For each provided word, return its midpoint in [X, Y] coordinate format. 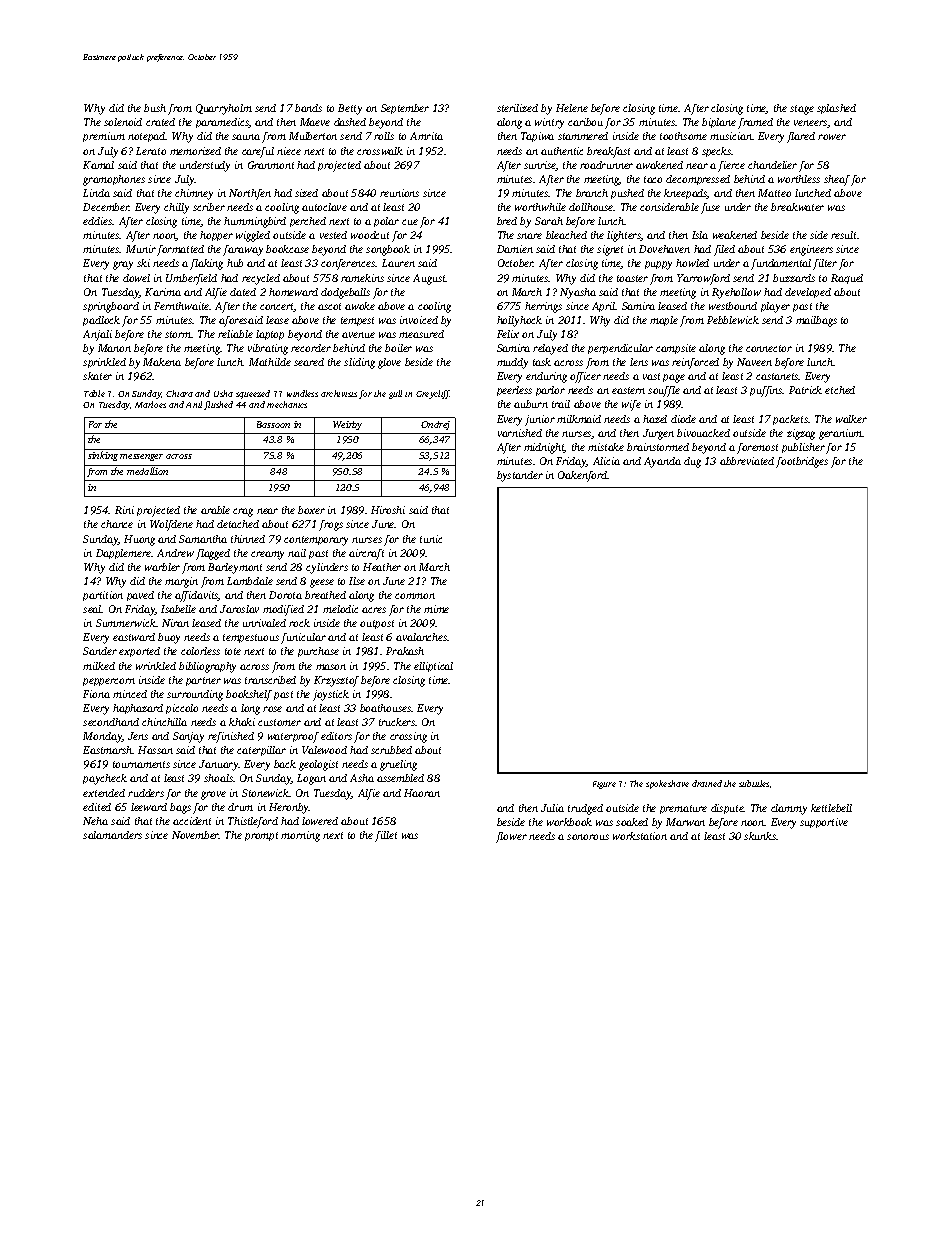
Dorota [285, 595]
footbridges [802, 462]
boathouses [385, 708]
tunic [431, 539]
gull [395, 394]
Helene [572, 108]
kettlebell [831, 808]
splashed [836, 109]
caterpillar [261, 751]
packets [790, 420]
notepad [147, 137]
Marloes [150, 404]
